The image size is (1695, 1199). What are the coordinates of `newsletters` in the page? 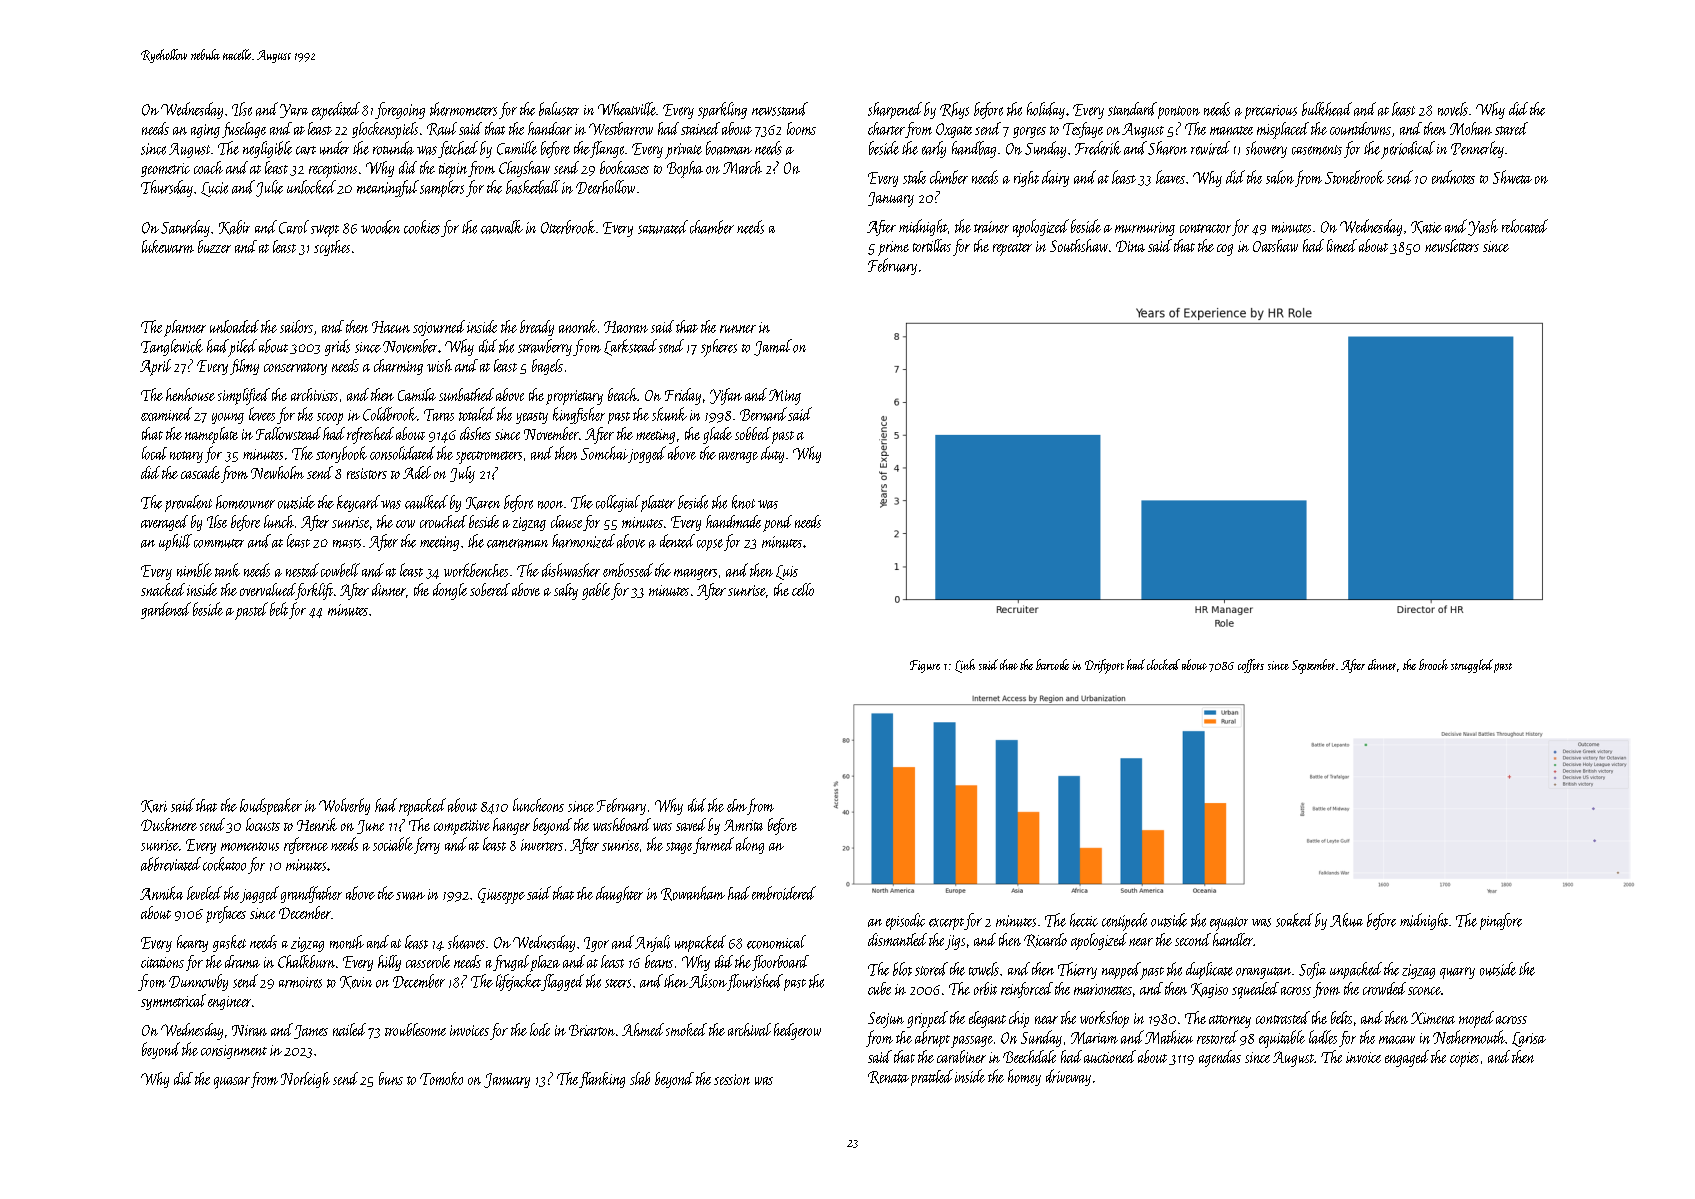 It's located at (1452, 245).
